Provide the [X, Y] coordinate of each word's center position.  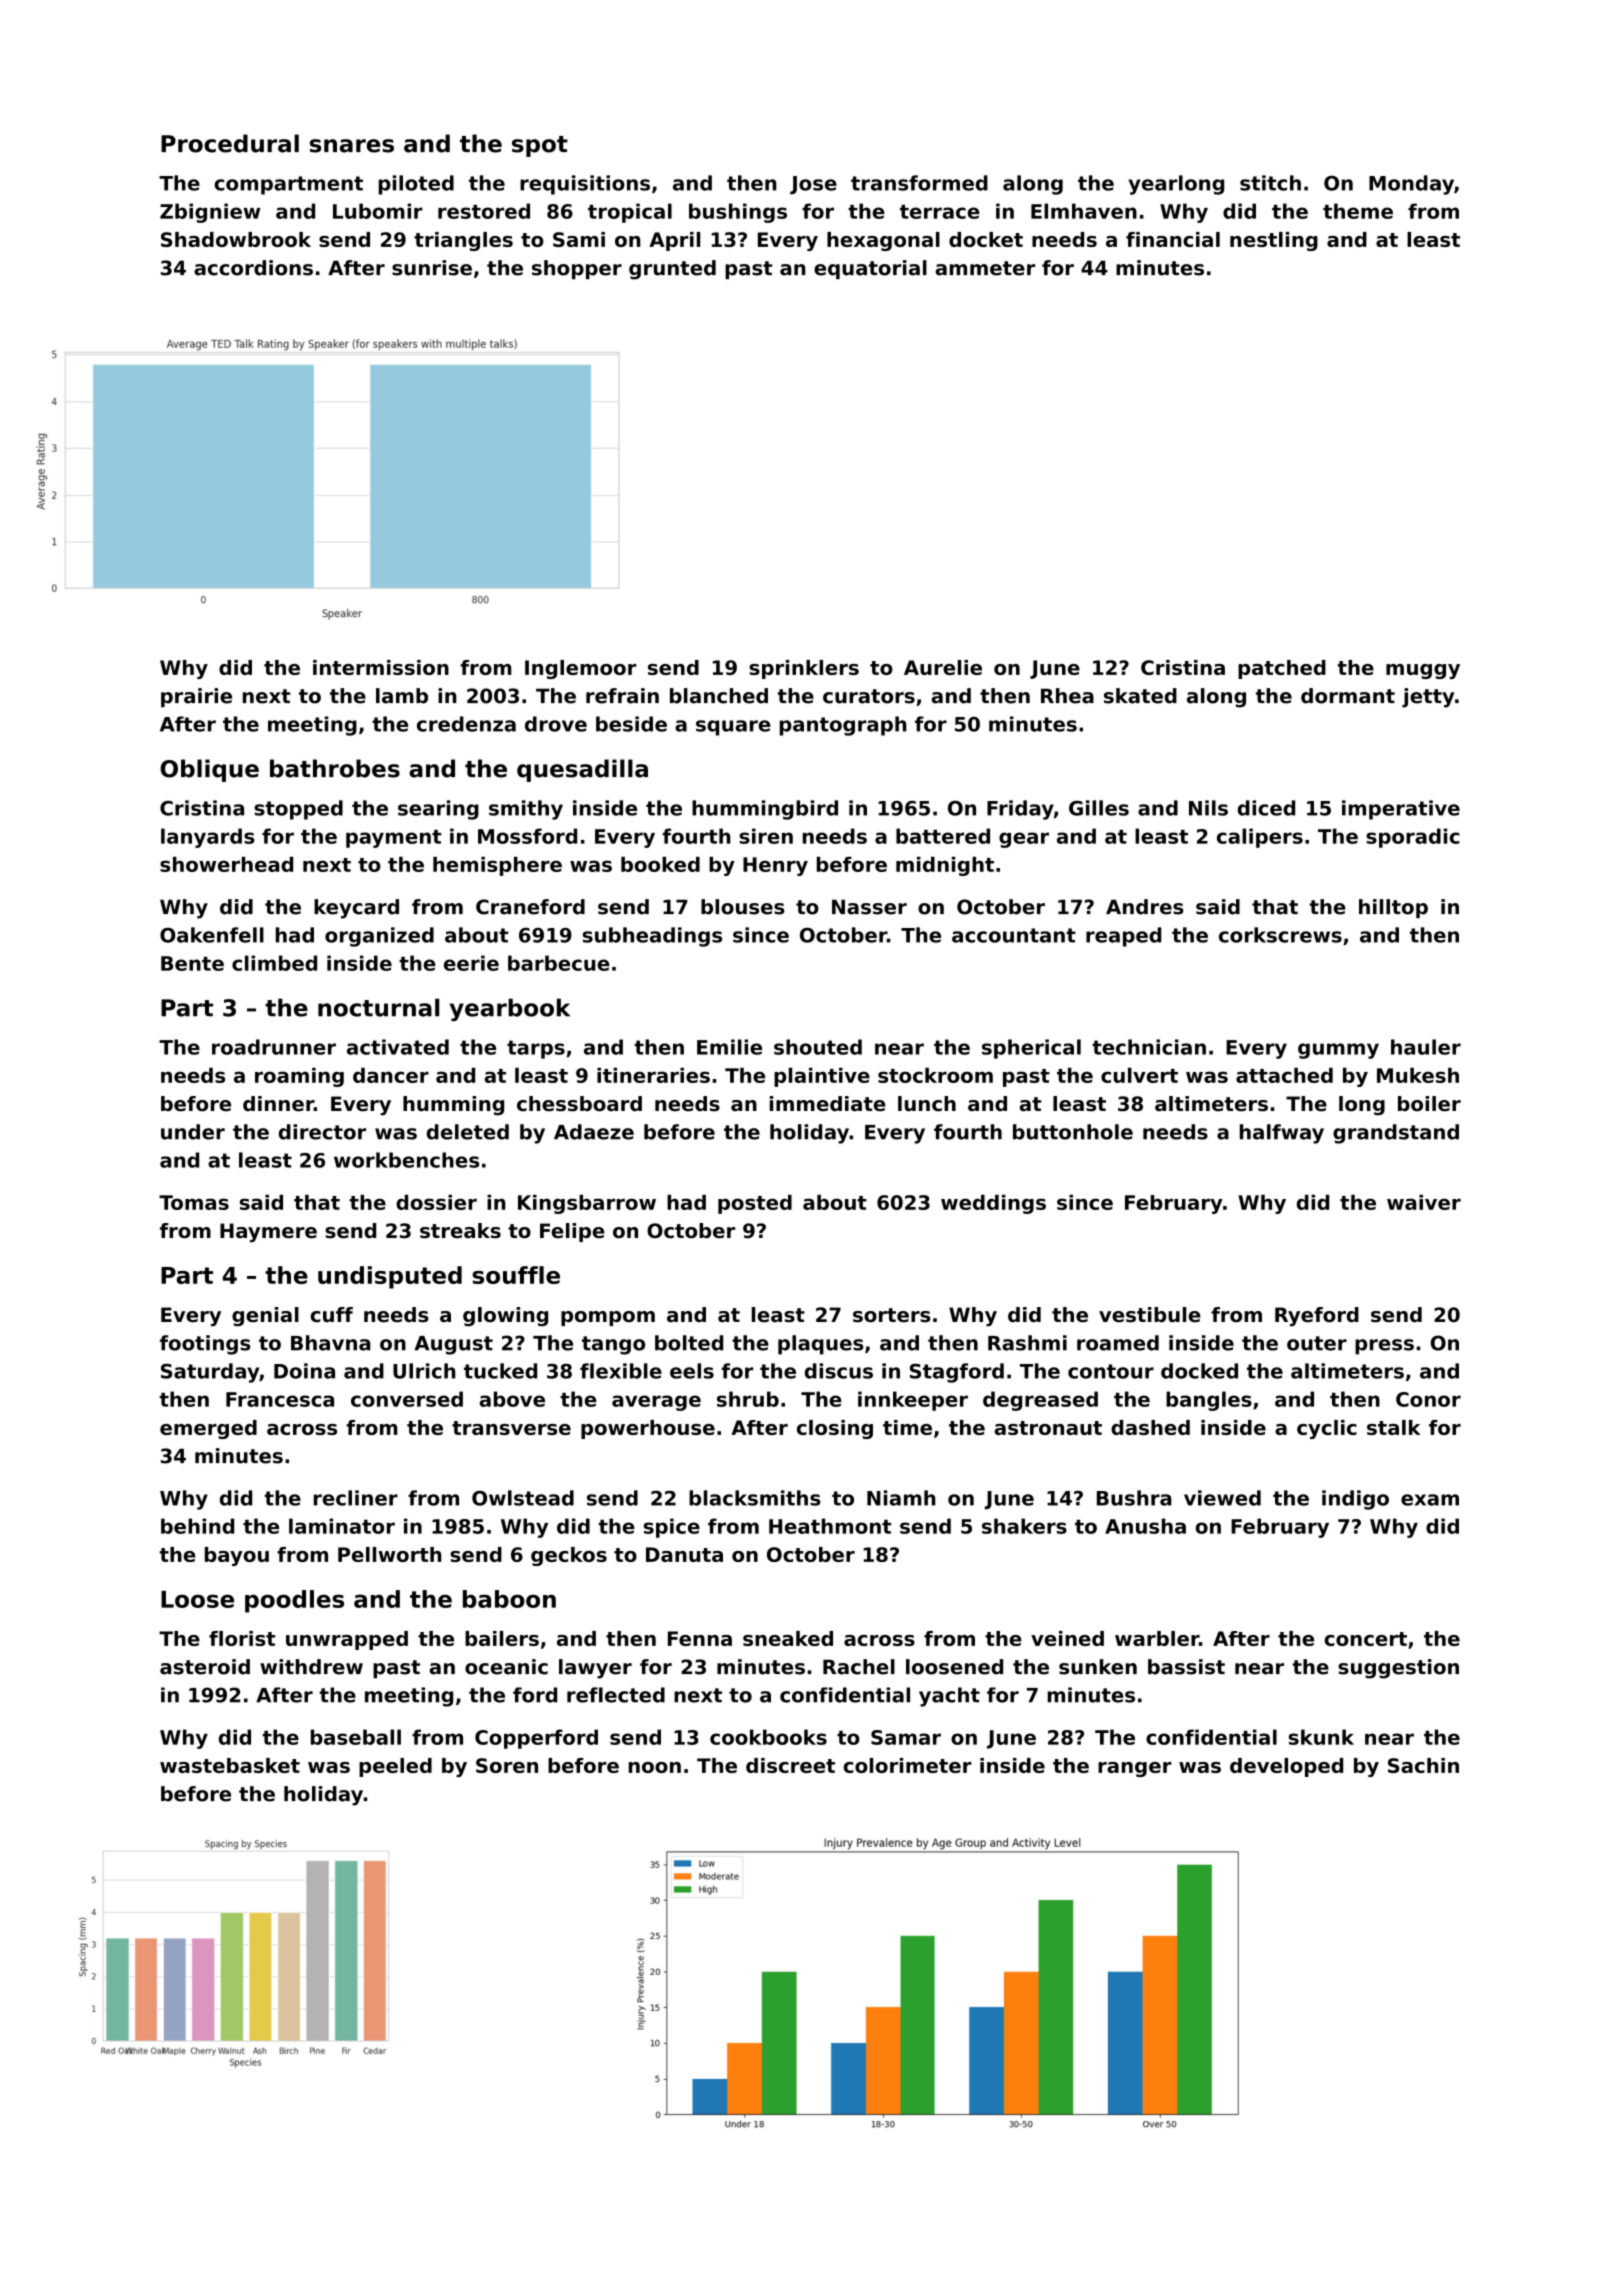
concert [1365, 1639]
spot [540, 146]
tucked [500, 1371]
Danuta [684, 1554]
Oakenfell [212, 935]
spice [672, 1528]
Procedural [230, 143]
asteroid [205, 1667]
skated [1140, 696]
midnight [945, 866]
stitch [1270, 183]
